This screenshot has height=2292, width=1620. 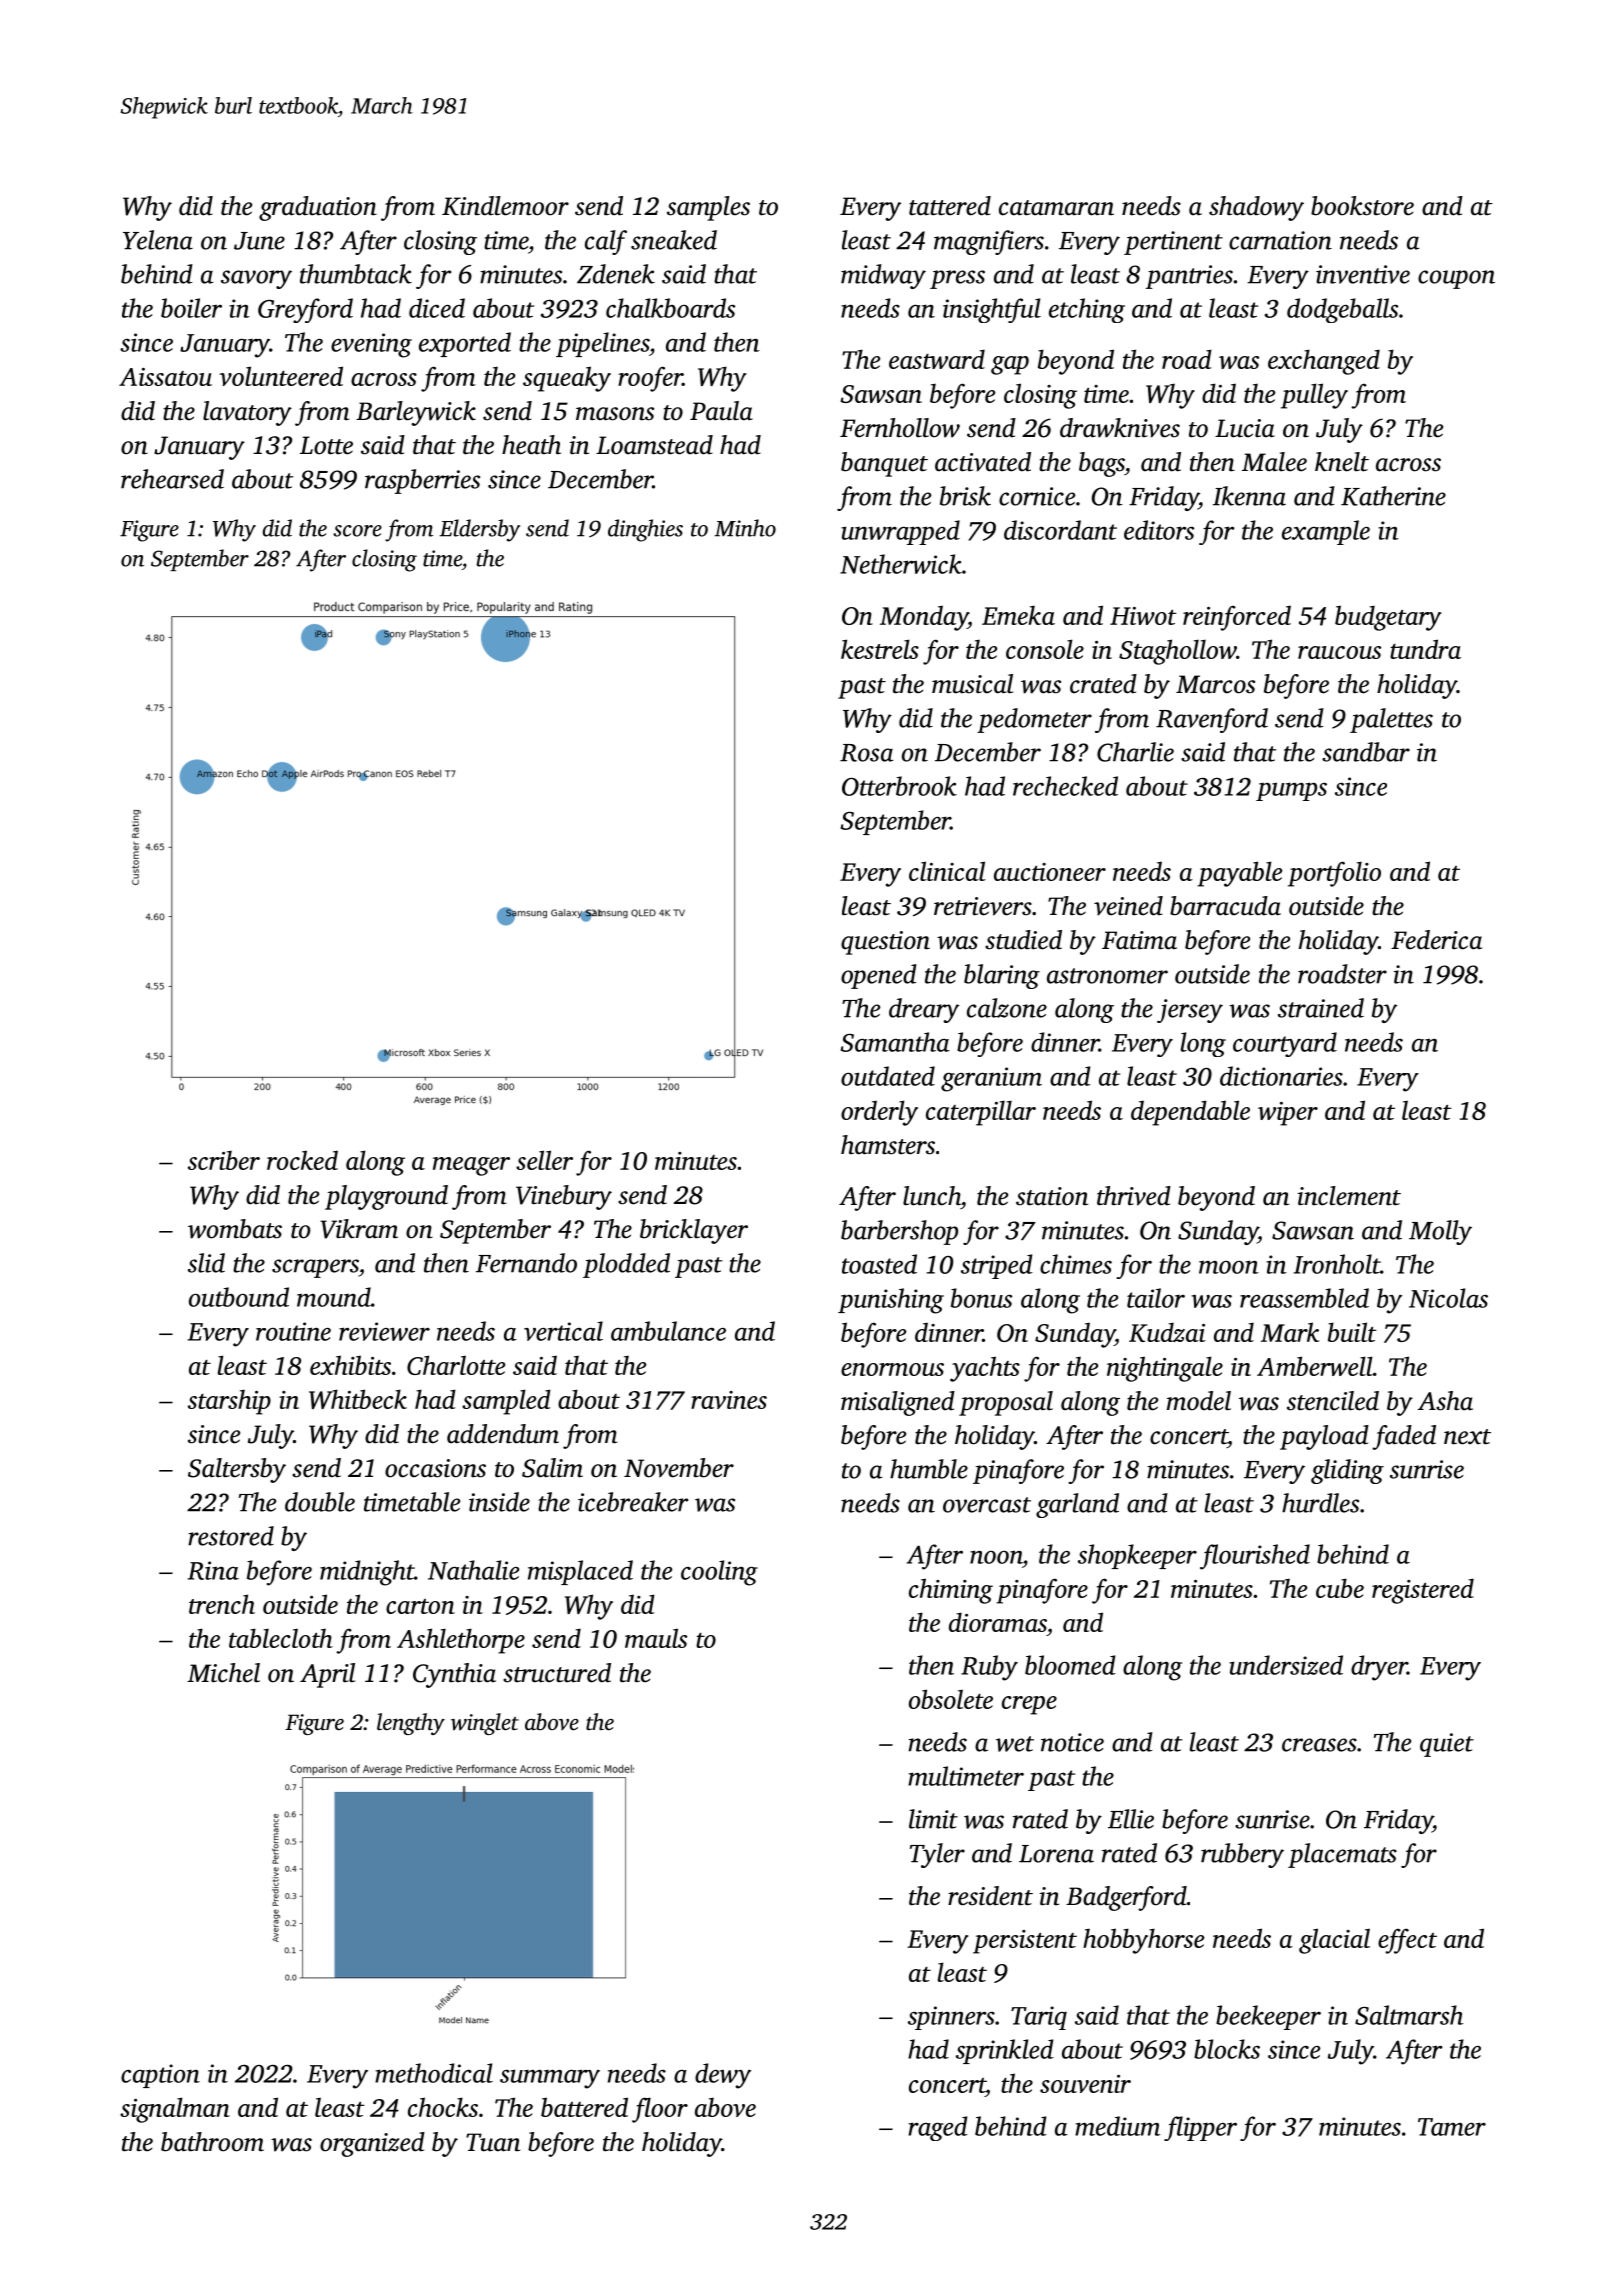 I want to click on quiet, so click(x=1447, y=1745).
